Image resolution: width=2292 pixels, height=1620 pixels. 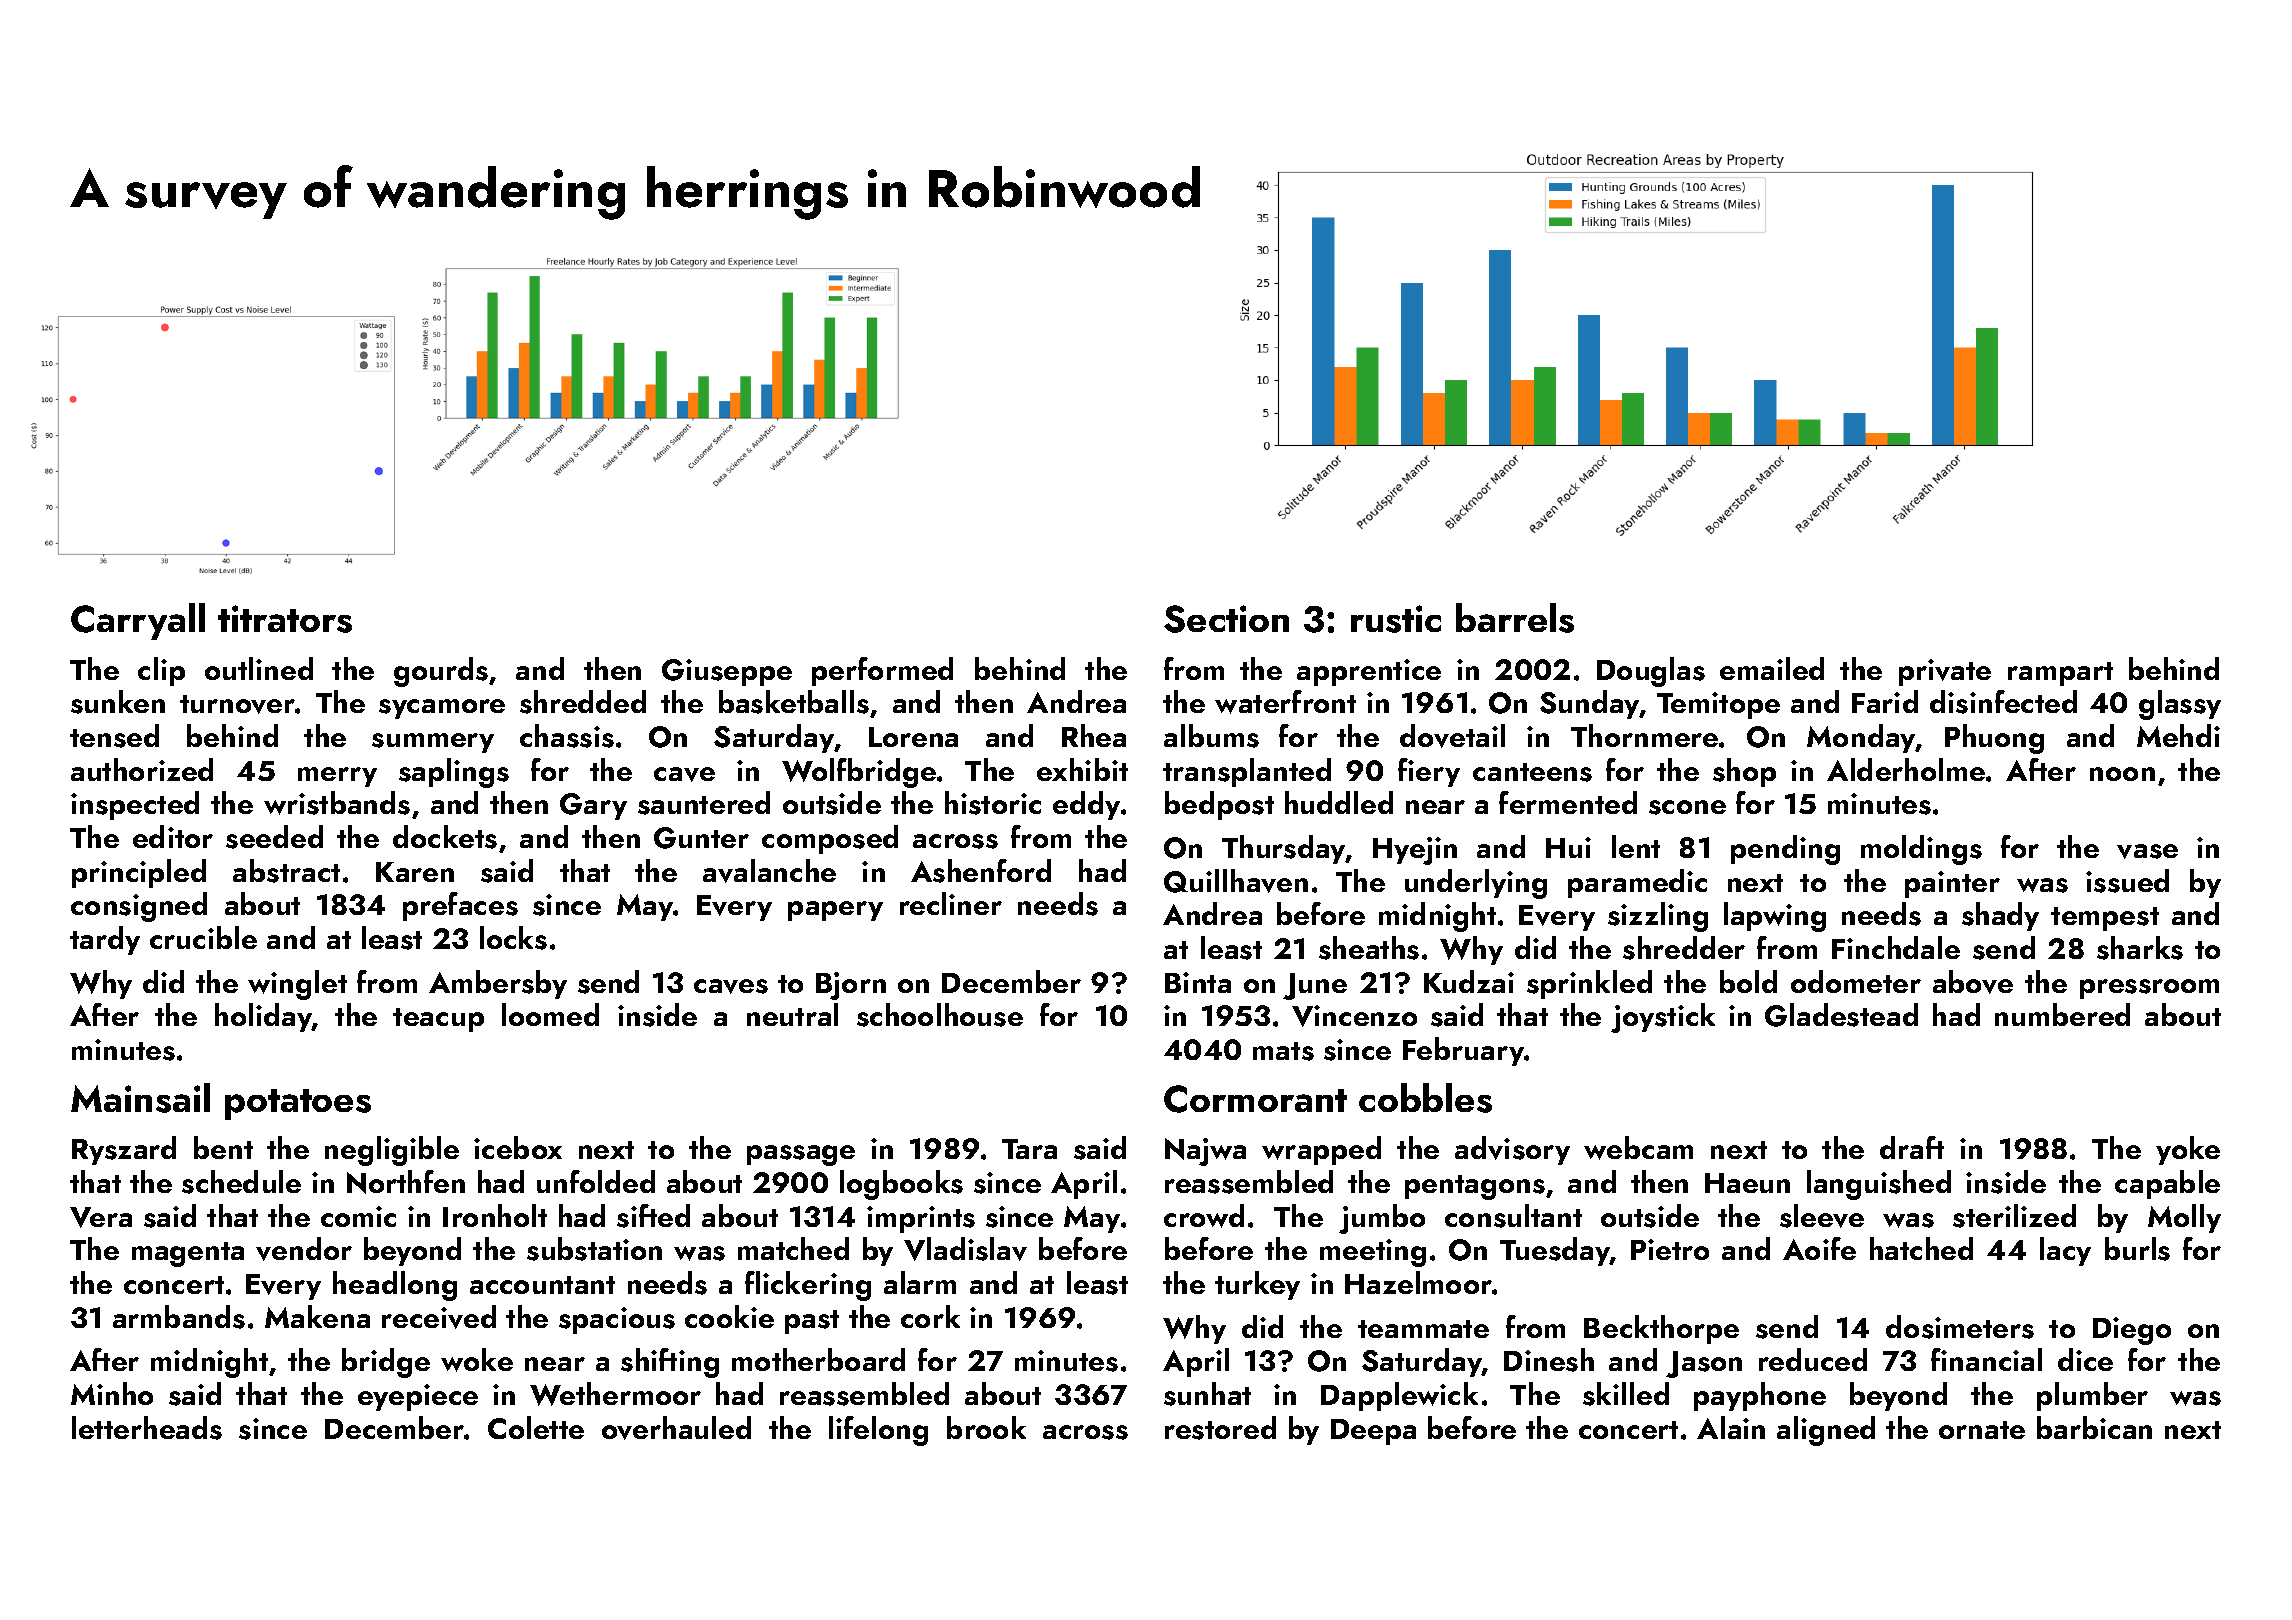 I want to click on Mainsail, so click(x=140, y=1098).
